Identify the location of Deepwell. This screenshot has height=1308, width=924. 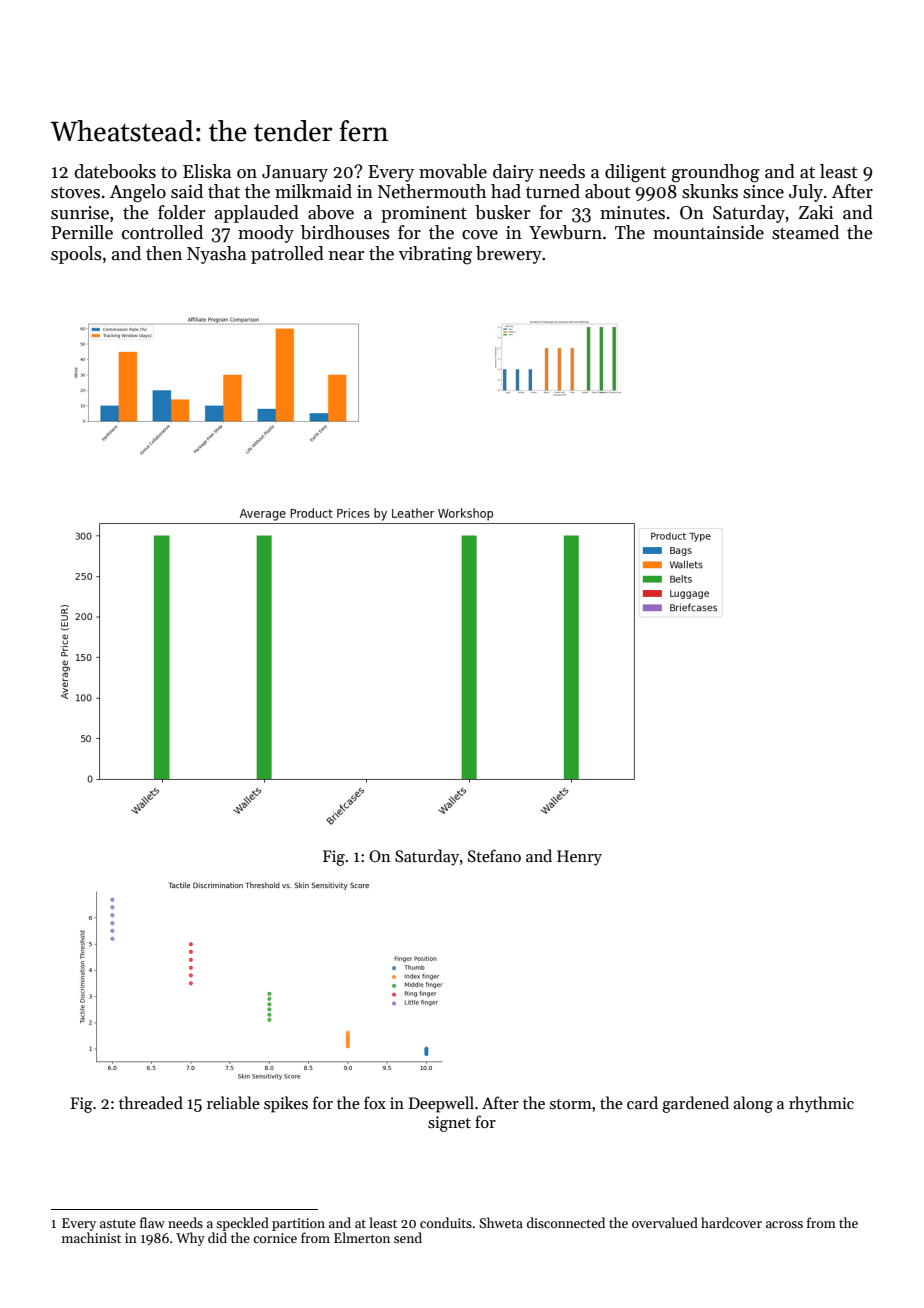
(441, 1104).
